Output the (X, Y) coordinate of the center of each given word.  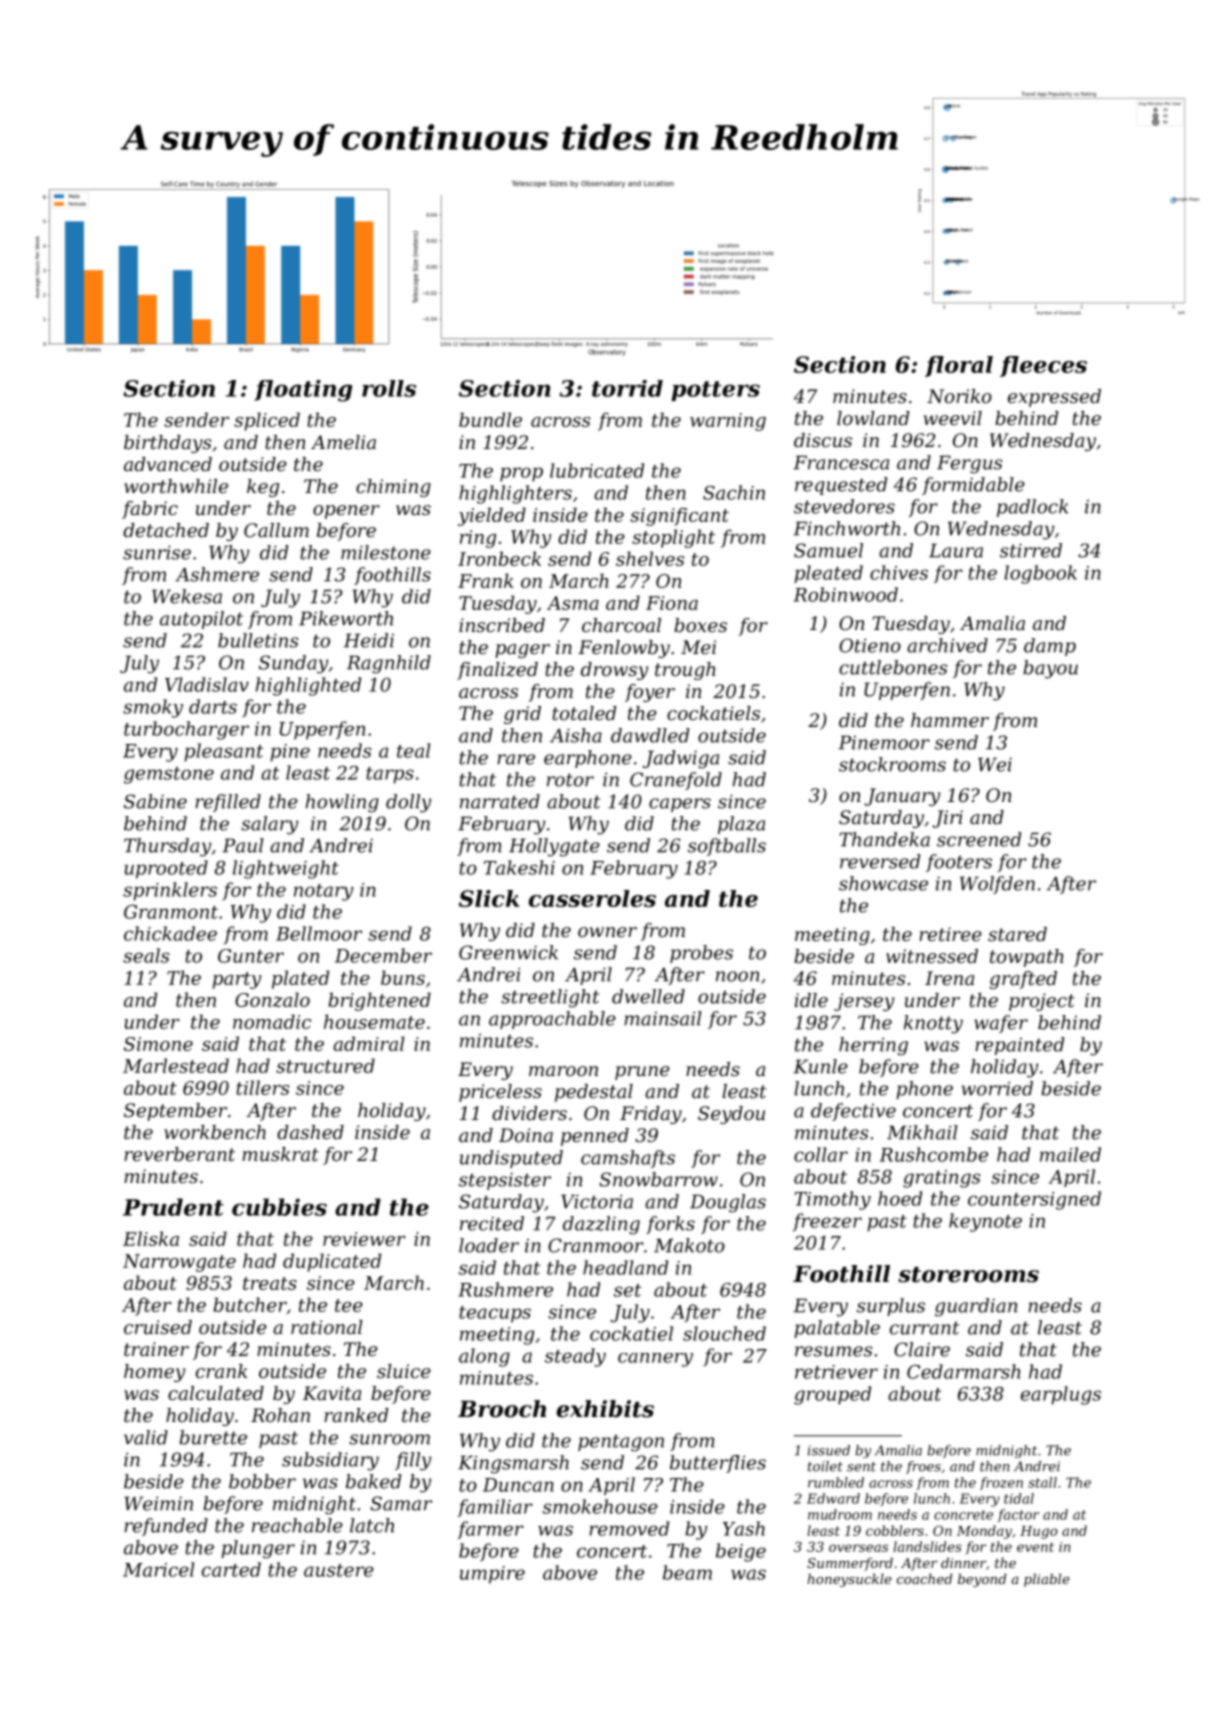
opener (346, 512)
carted (231, 1569)
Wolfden (997, 885)
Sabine (155, 801)
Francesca (841, 462)
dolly (408, 803)
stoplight (673, 538)
